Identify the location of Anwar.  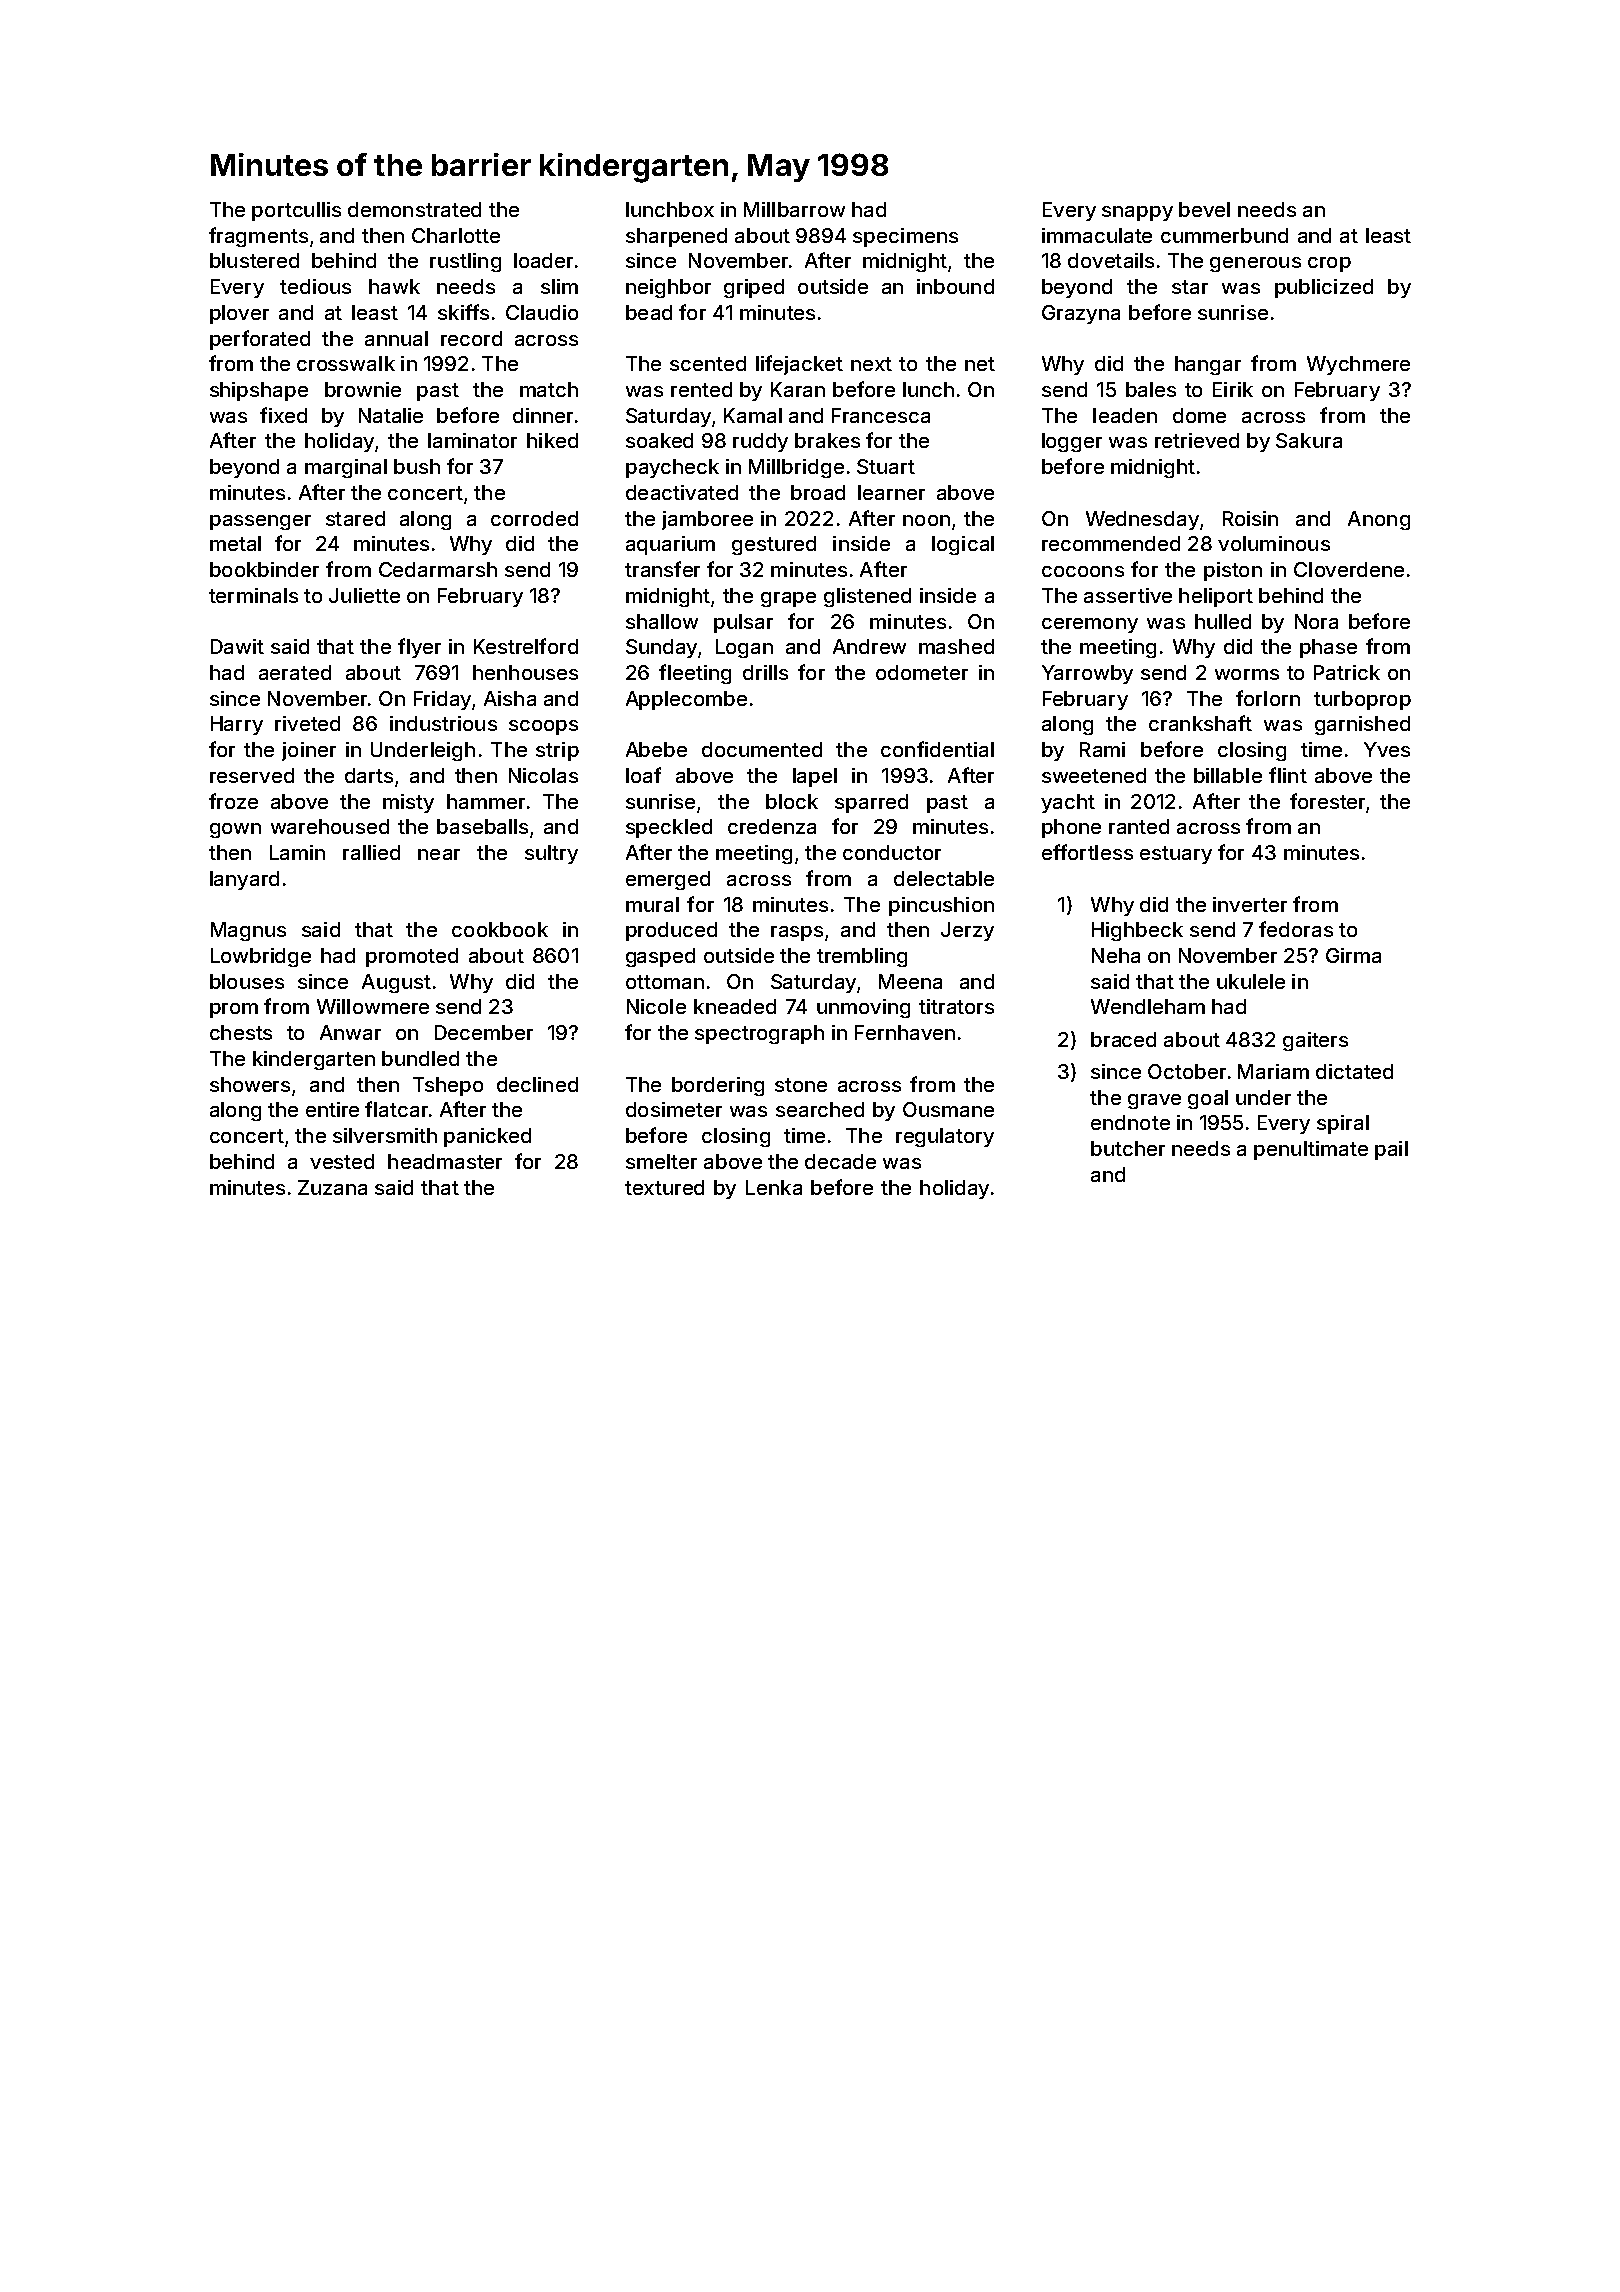
(350, 1032).
